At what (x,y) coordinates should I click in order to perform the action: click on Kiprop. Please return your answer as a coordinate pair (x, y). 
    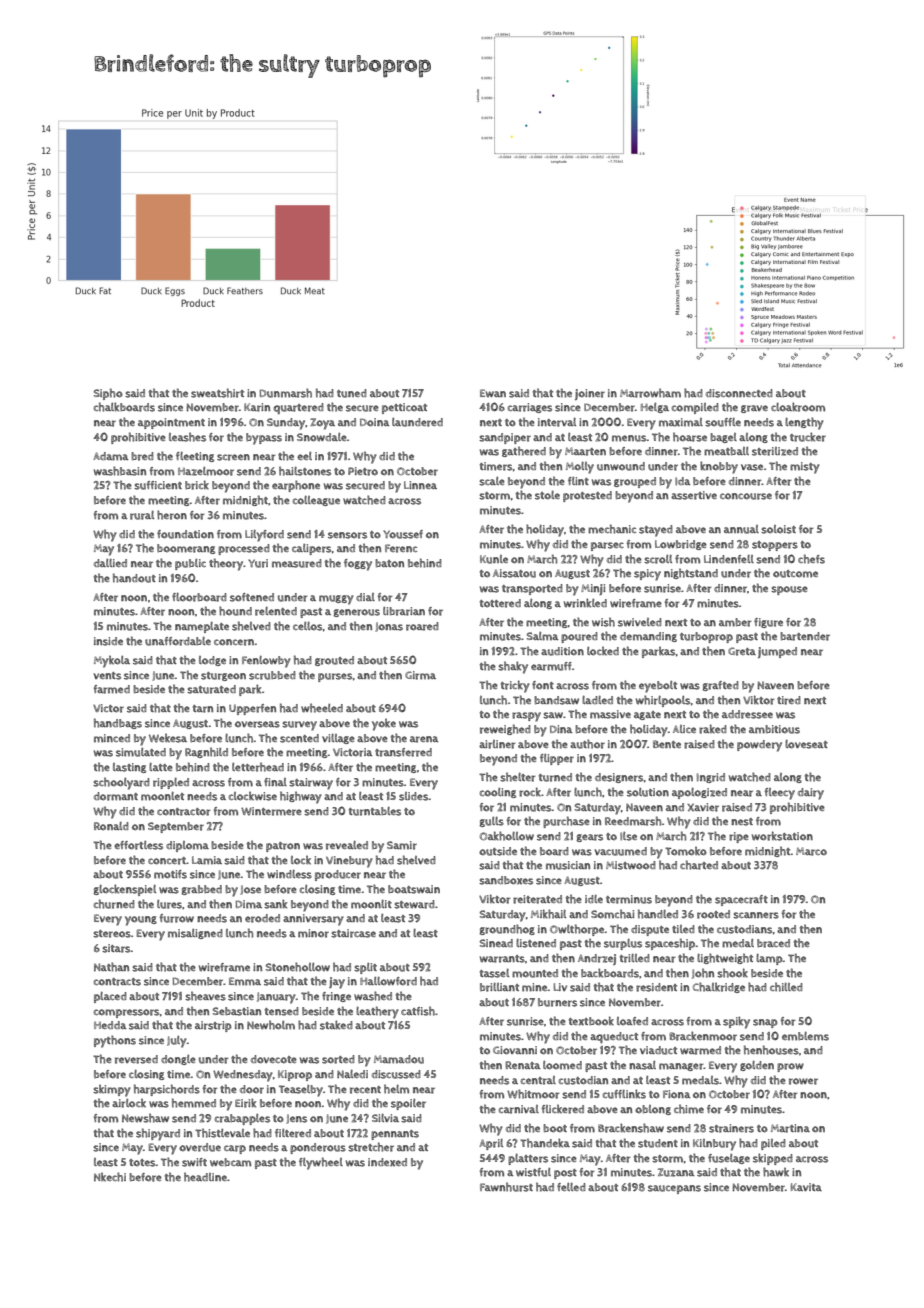
    Looking at the image, I should click on (295, 1075).
